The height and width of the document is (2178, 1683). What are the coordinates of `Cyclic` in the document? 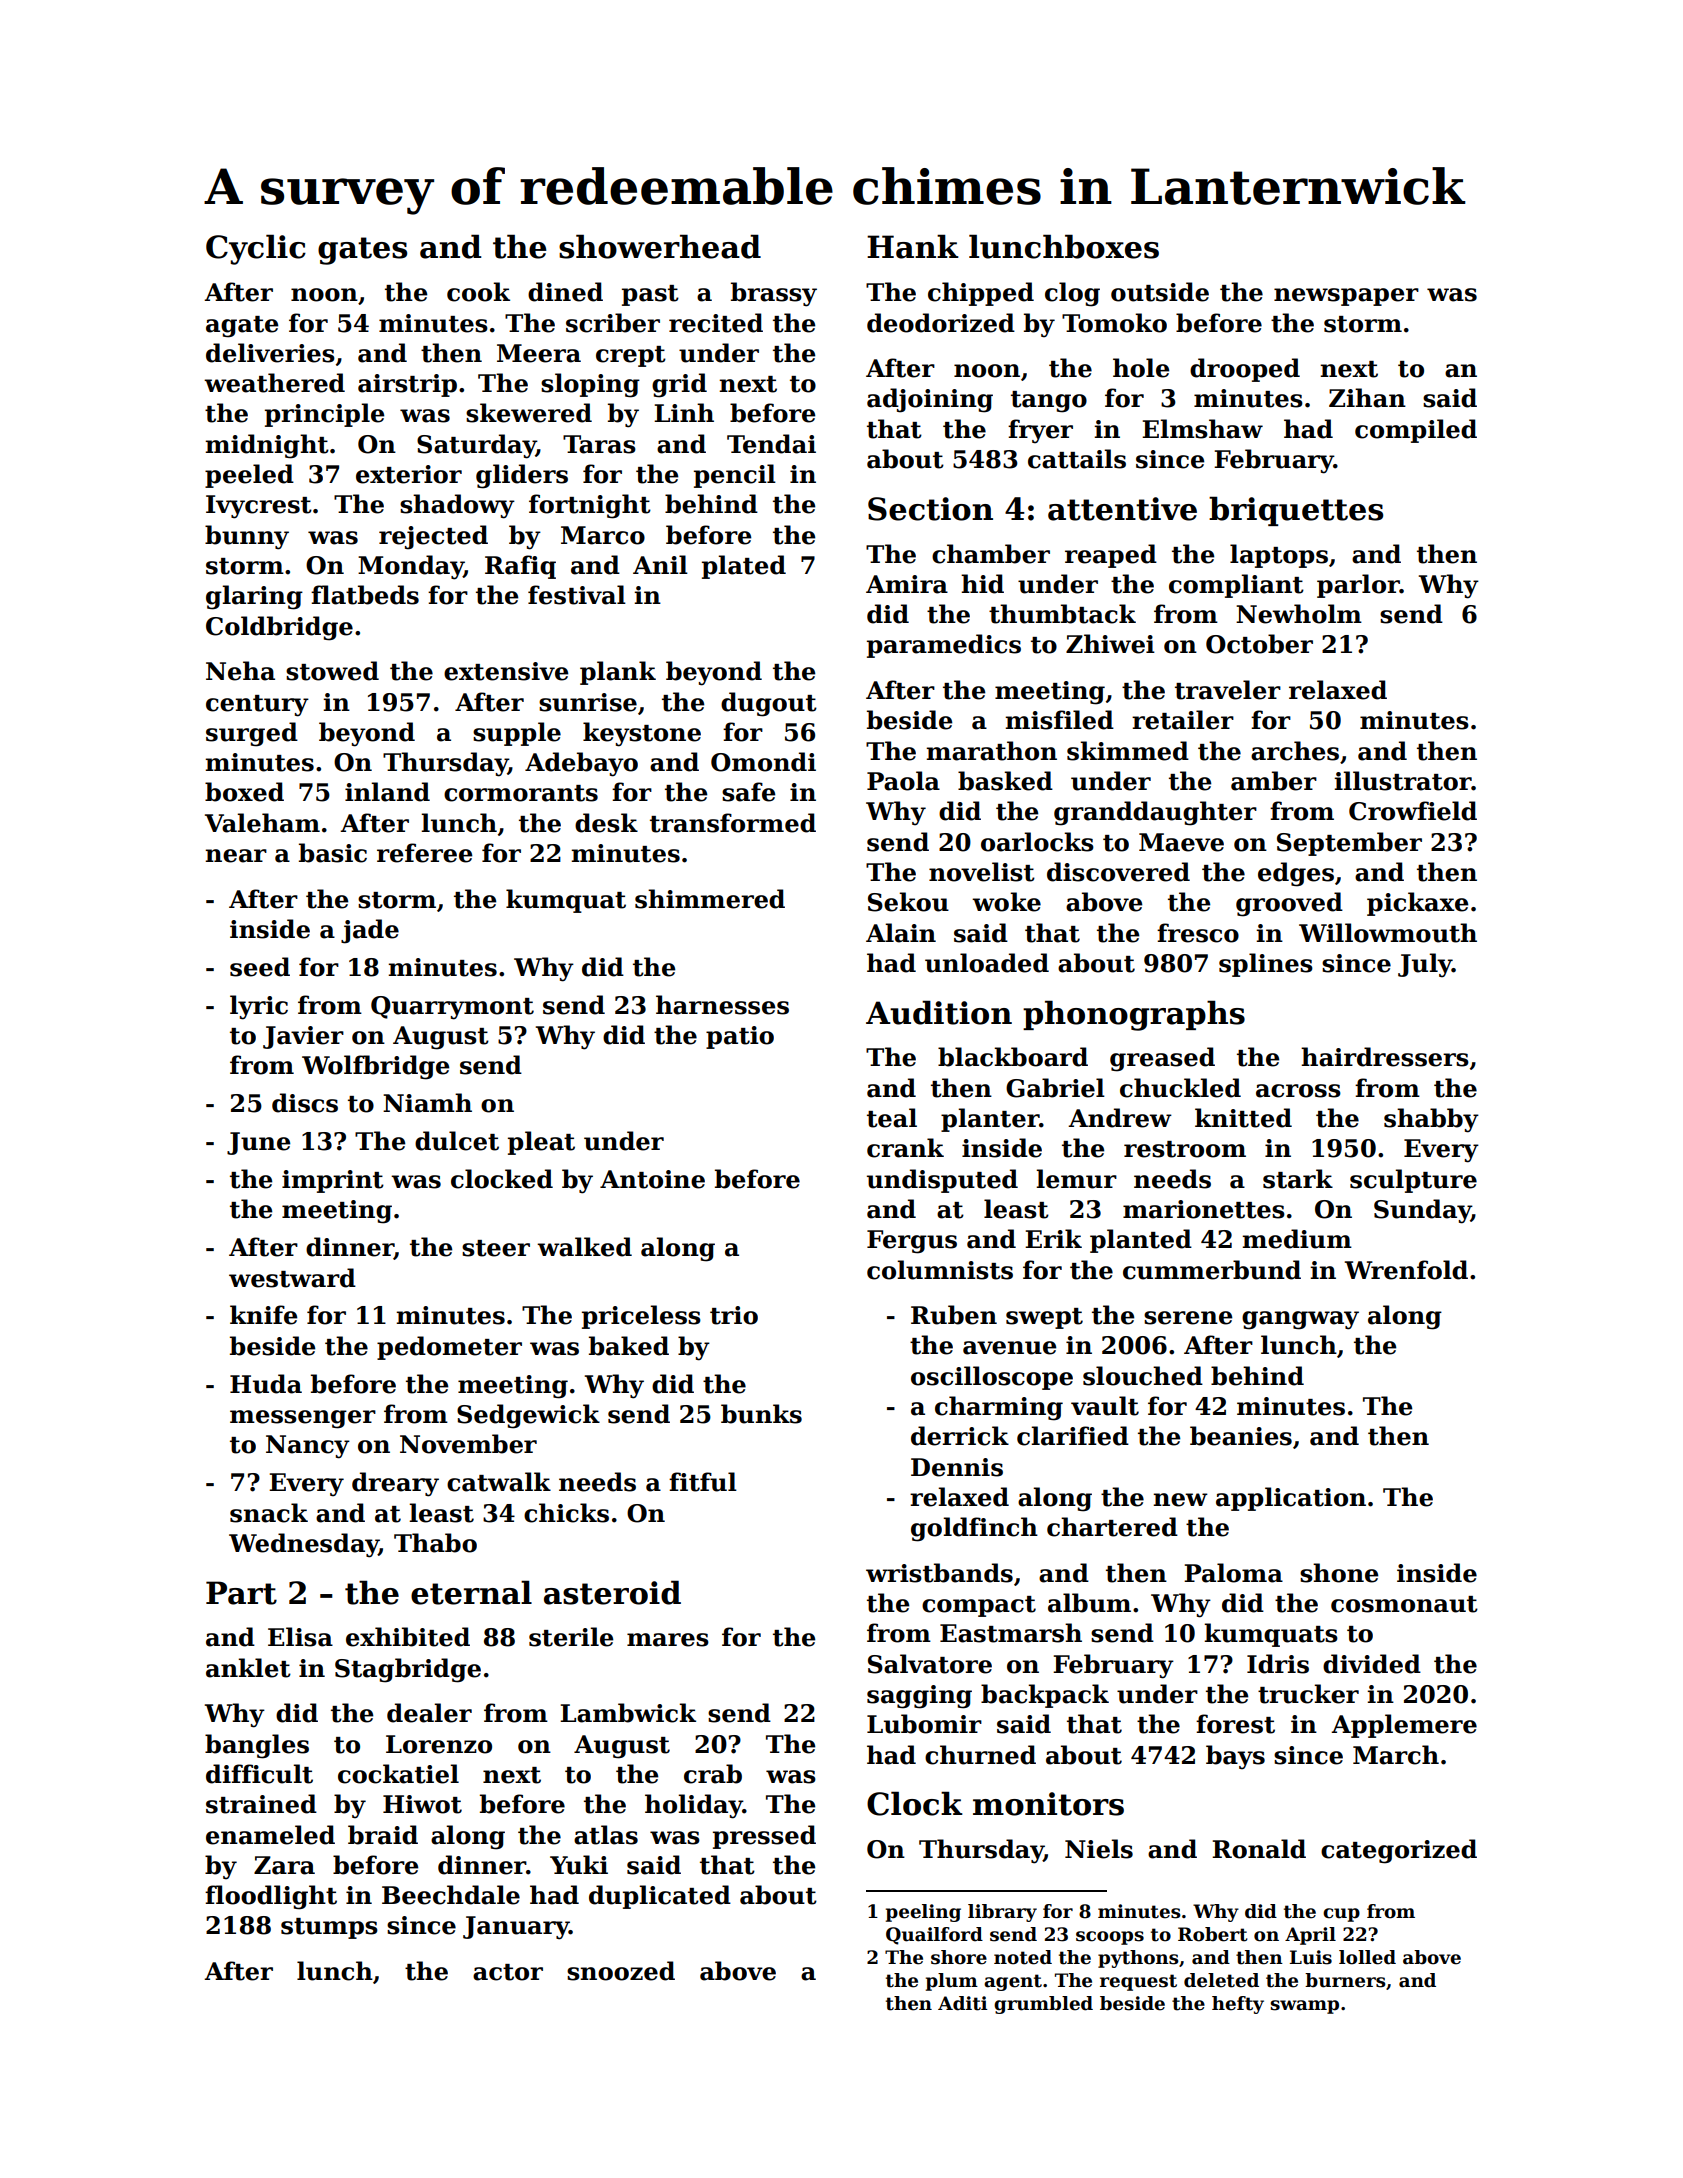 It's located at (256, 249).
